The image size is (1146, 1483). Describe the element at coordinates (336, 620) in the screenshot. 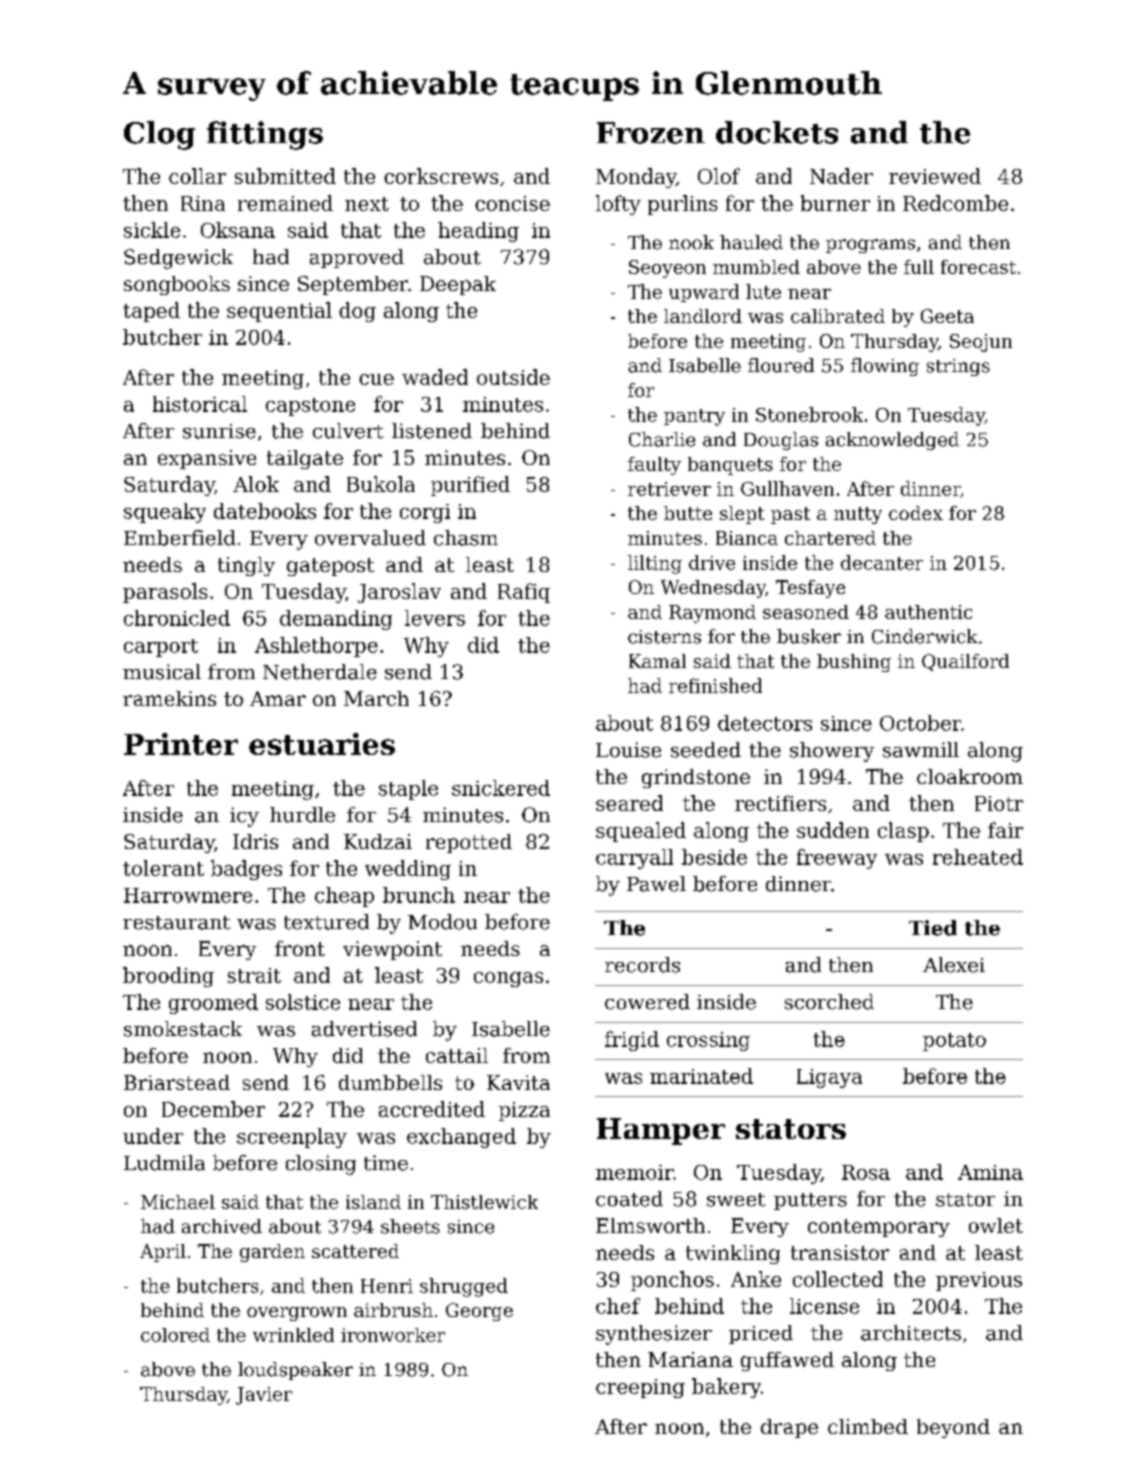

I see `demanding` at that location.
